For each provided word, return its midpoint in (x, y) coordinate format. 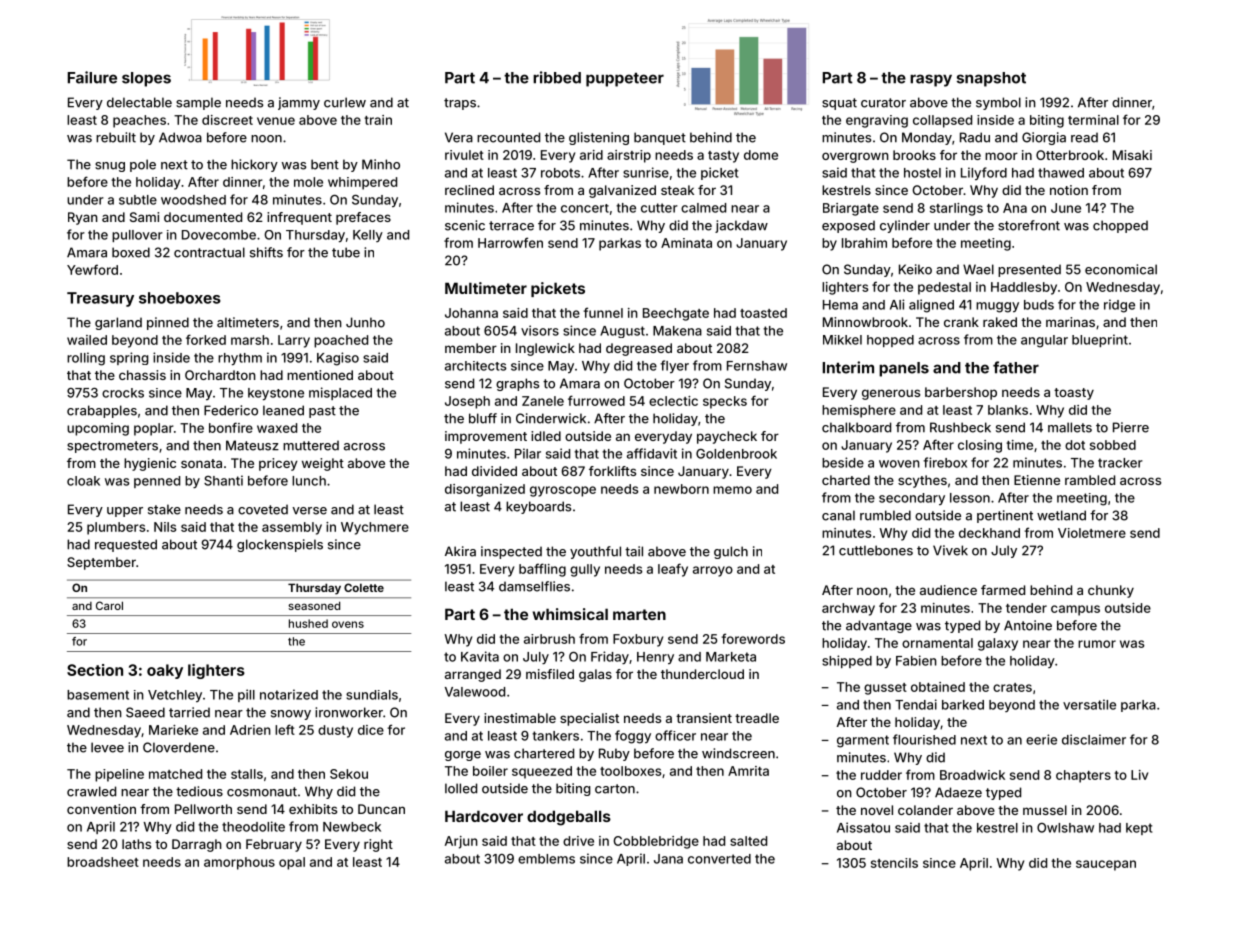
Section (95, 670)
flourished (924, 739)
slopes (146, 79)
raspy (931, 80)
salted (748, 841)
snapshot (991, 79)
